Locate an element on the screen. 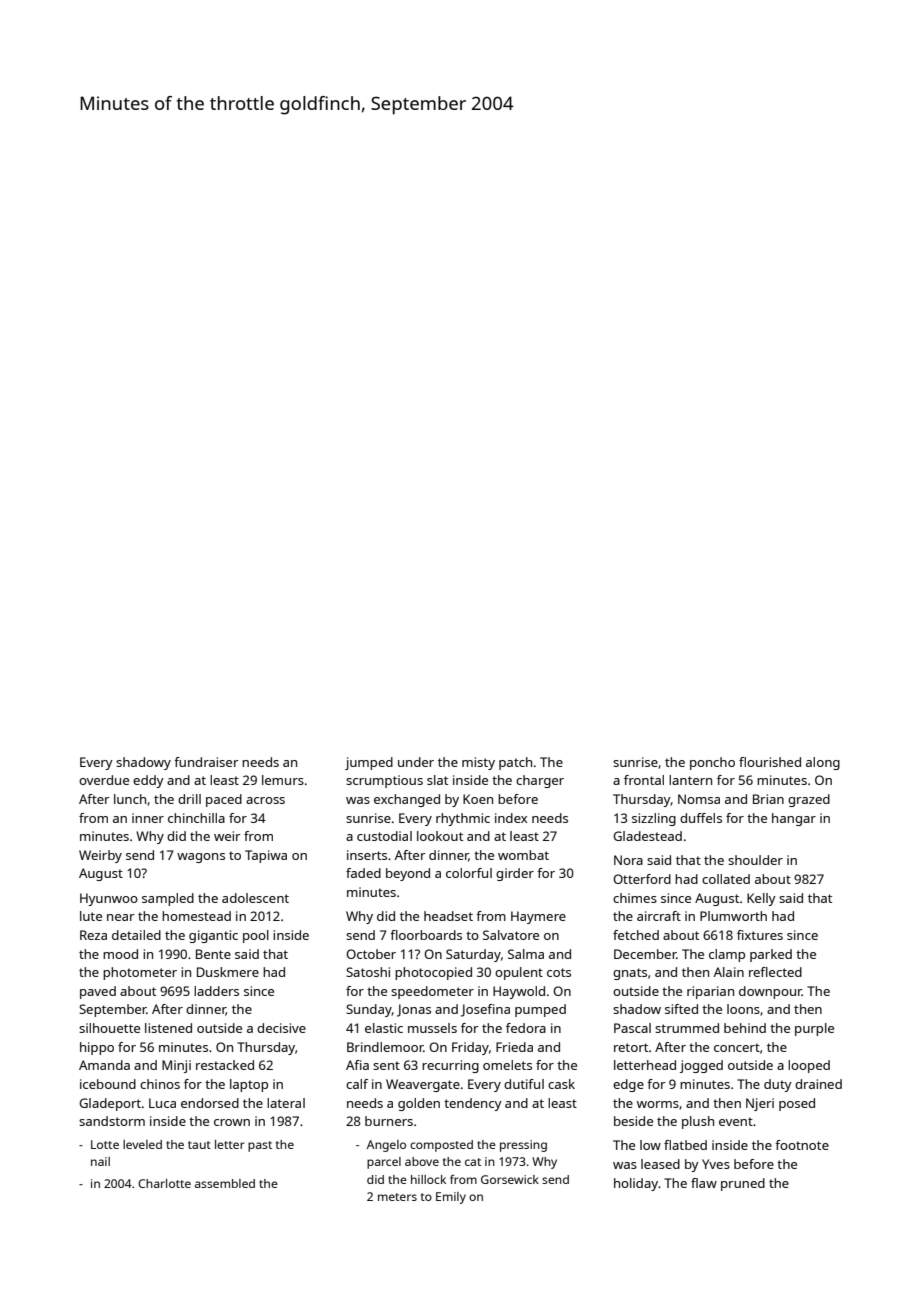  ladders is located at coordinates (216, 991).
